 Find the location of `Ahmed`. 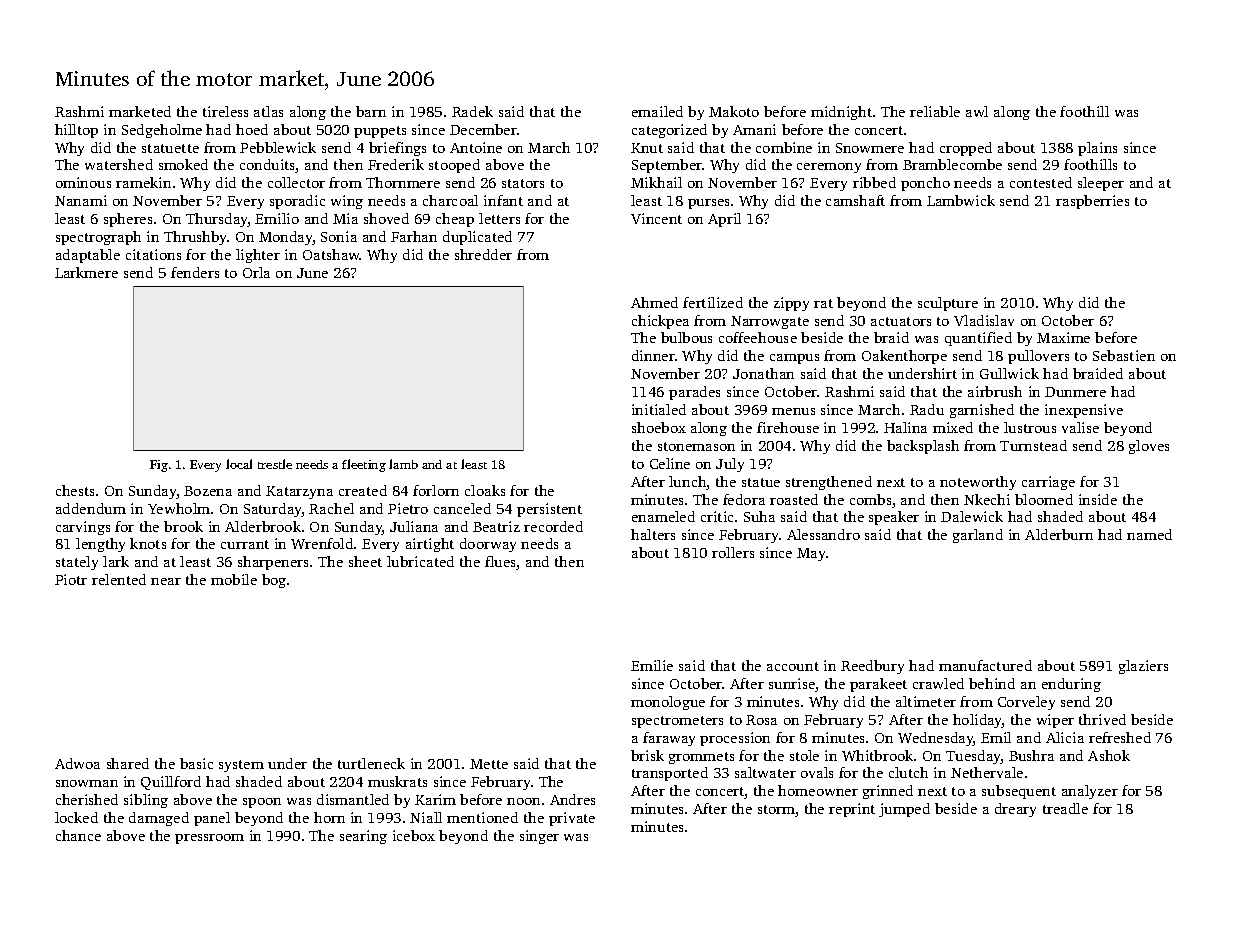

Ahmed is located at coordinates (654, 302).
